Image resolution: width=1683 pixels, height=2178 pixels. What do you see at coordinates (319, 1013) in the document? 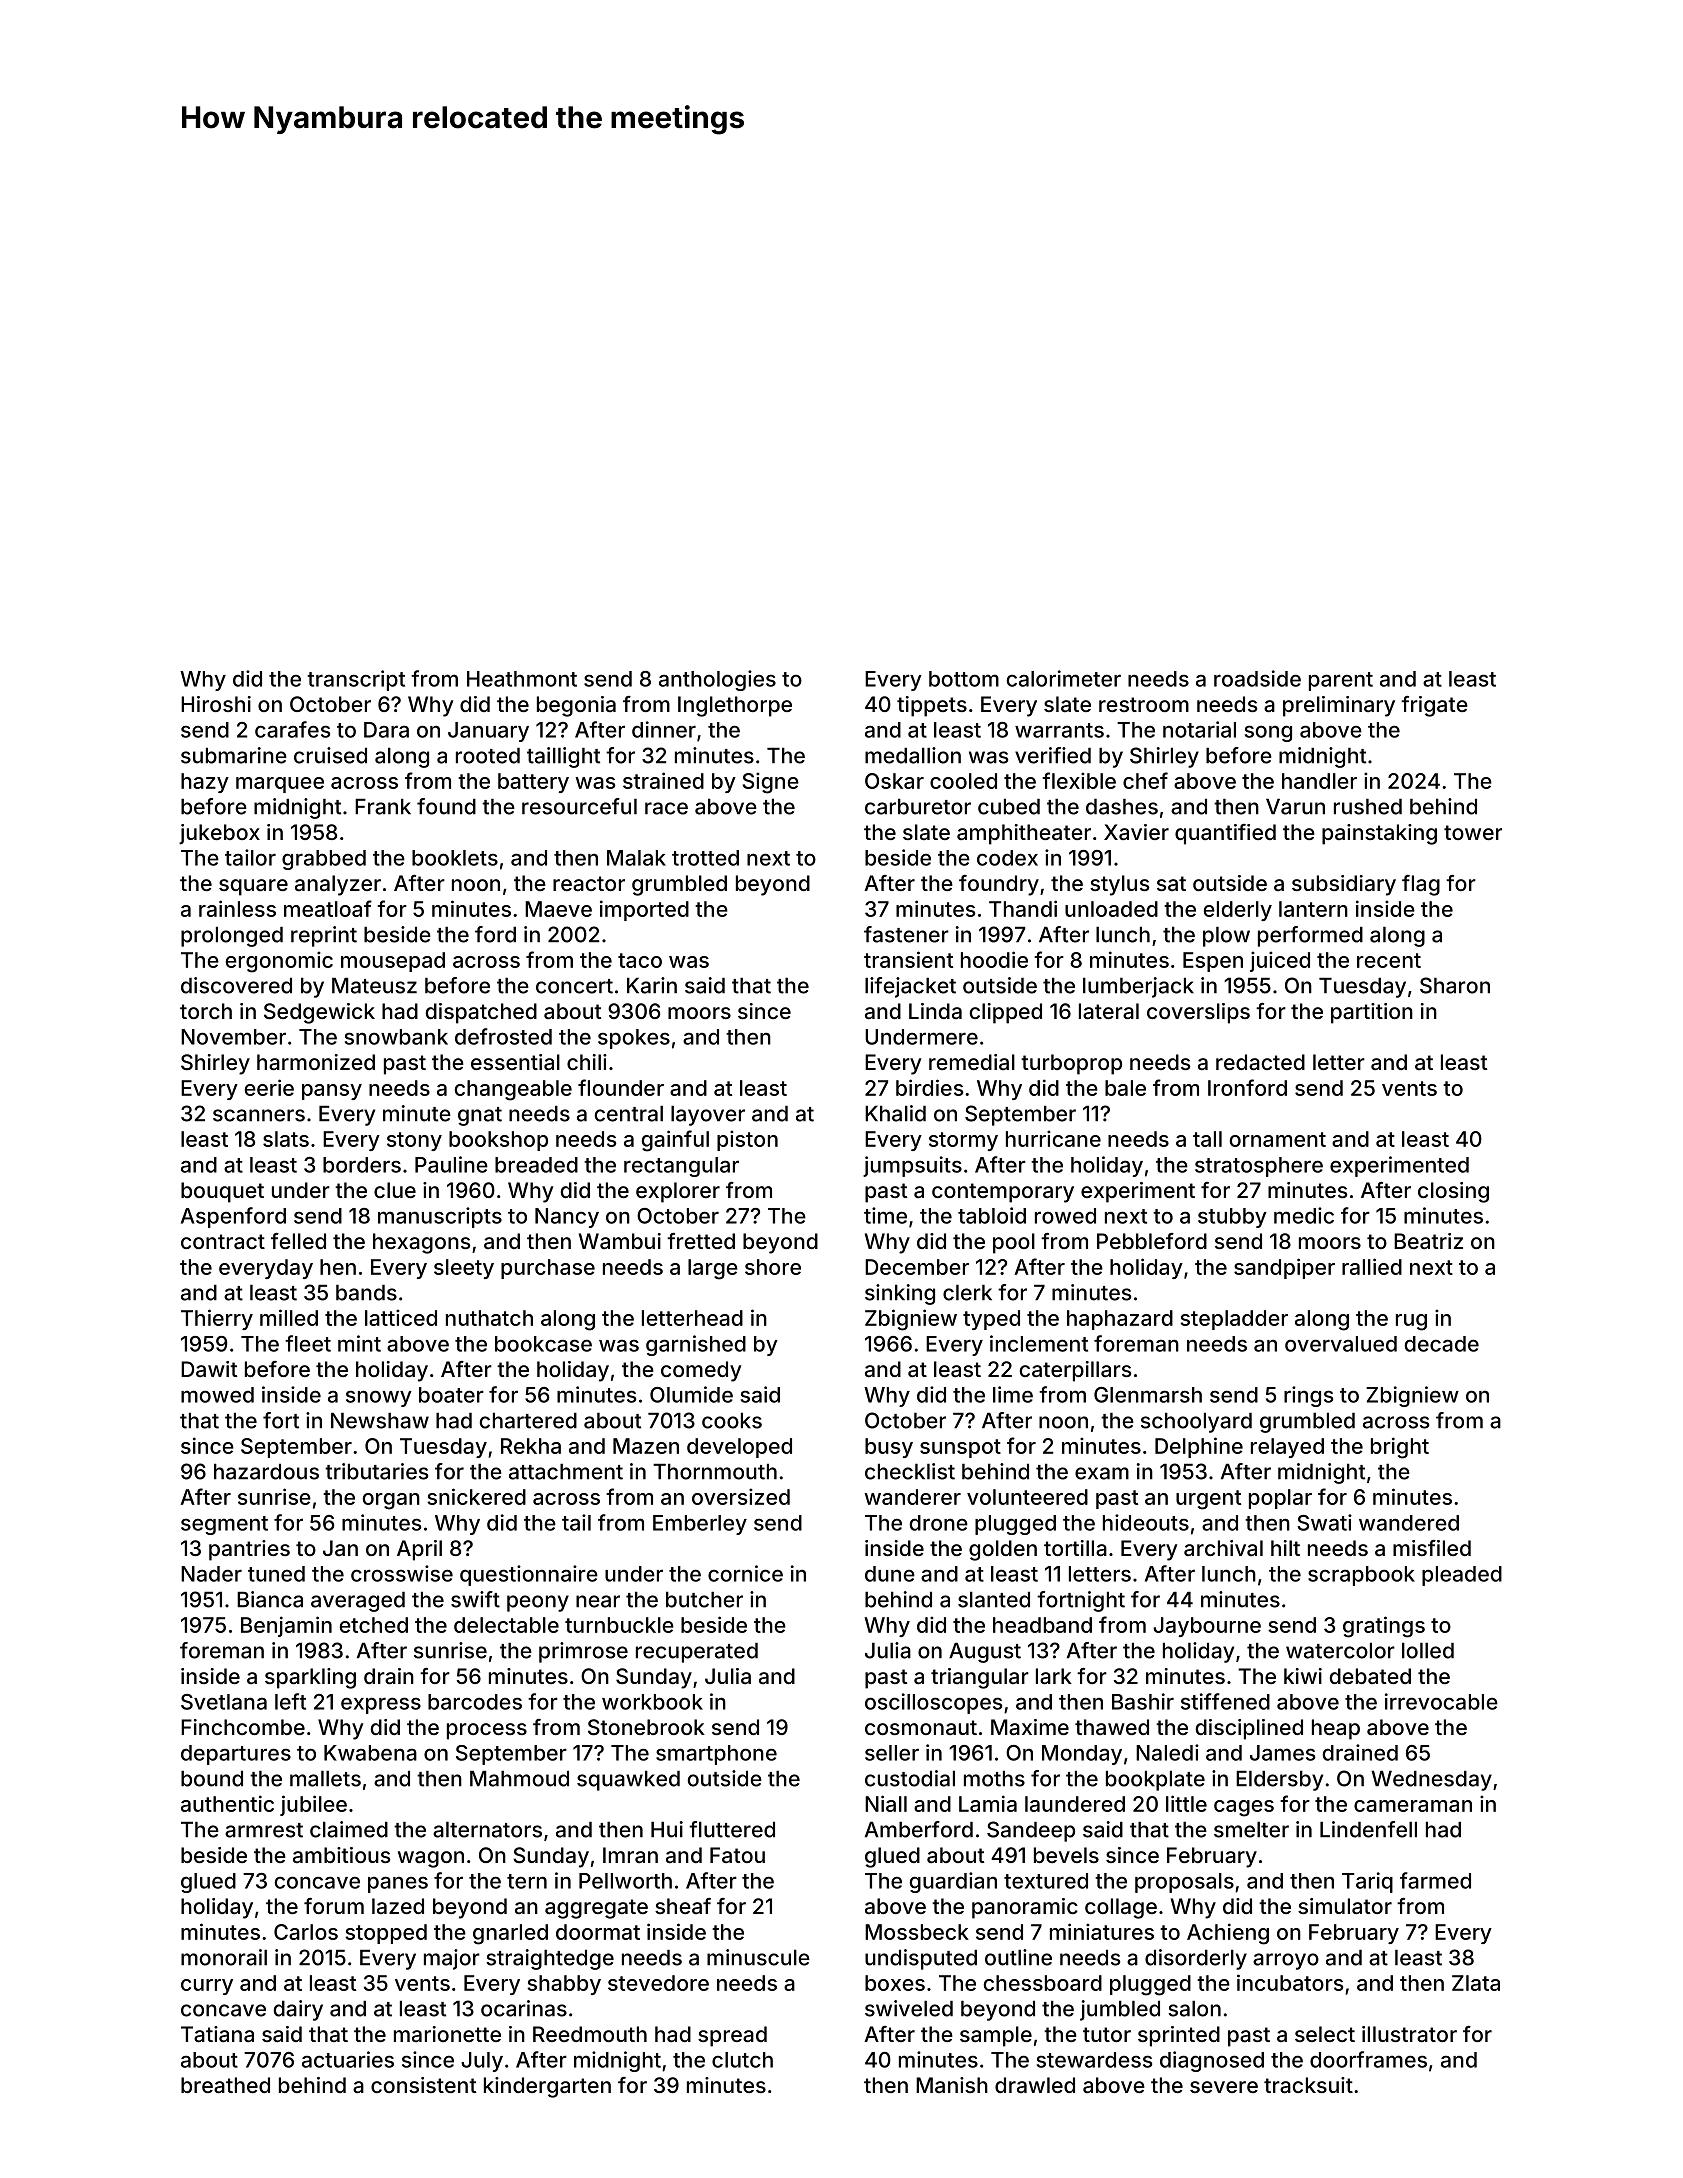
I see `Sedgewick` at bounding box center [319, 1013].
